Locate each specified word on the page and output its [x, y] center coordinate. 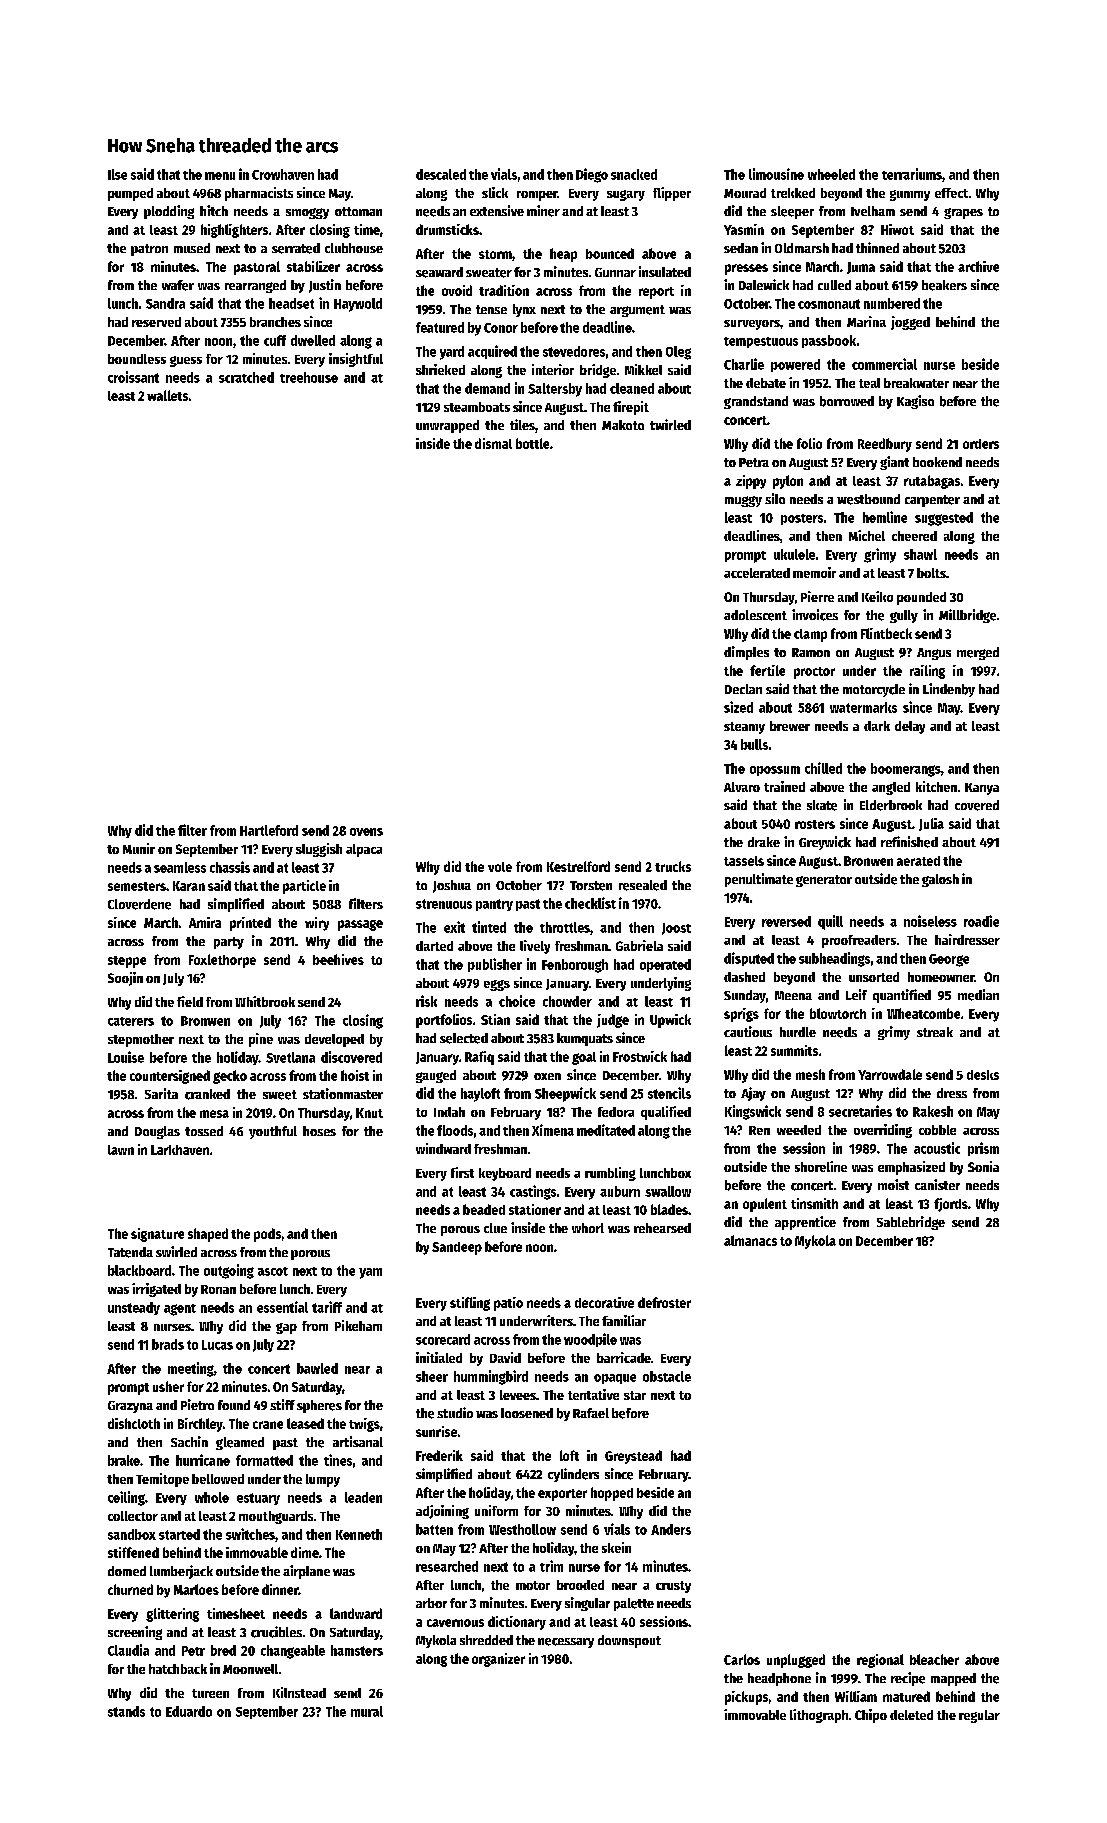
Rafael [591, 1413]
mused [192, 248]
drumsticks [447, 229]
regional [880, 1661]
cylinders [573, 1475]
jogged [910, 323]
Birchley [200, 1425]
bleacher [934, 1659]
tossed [204, 1131]
